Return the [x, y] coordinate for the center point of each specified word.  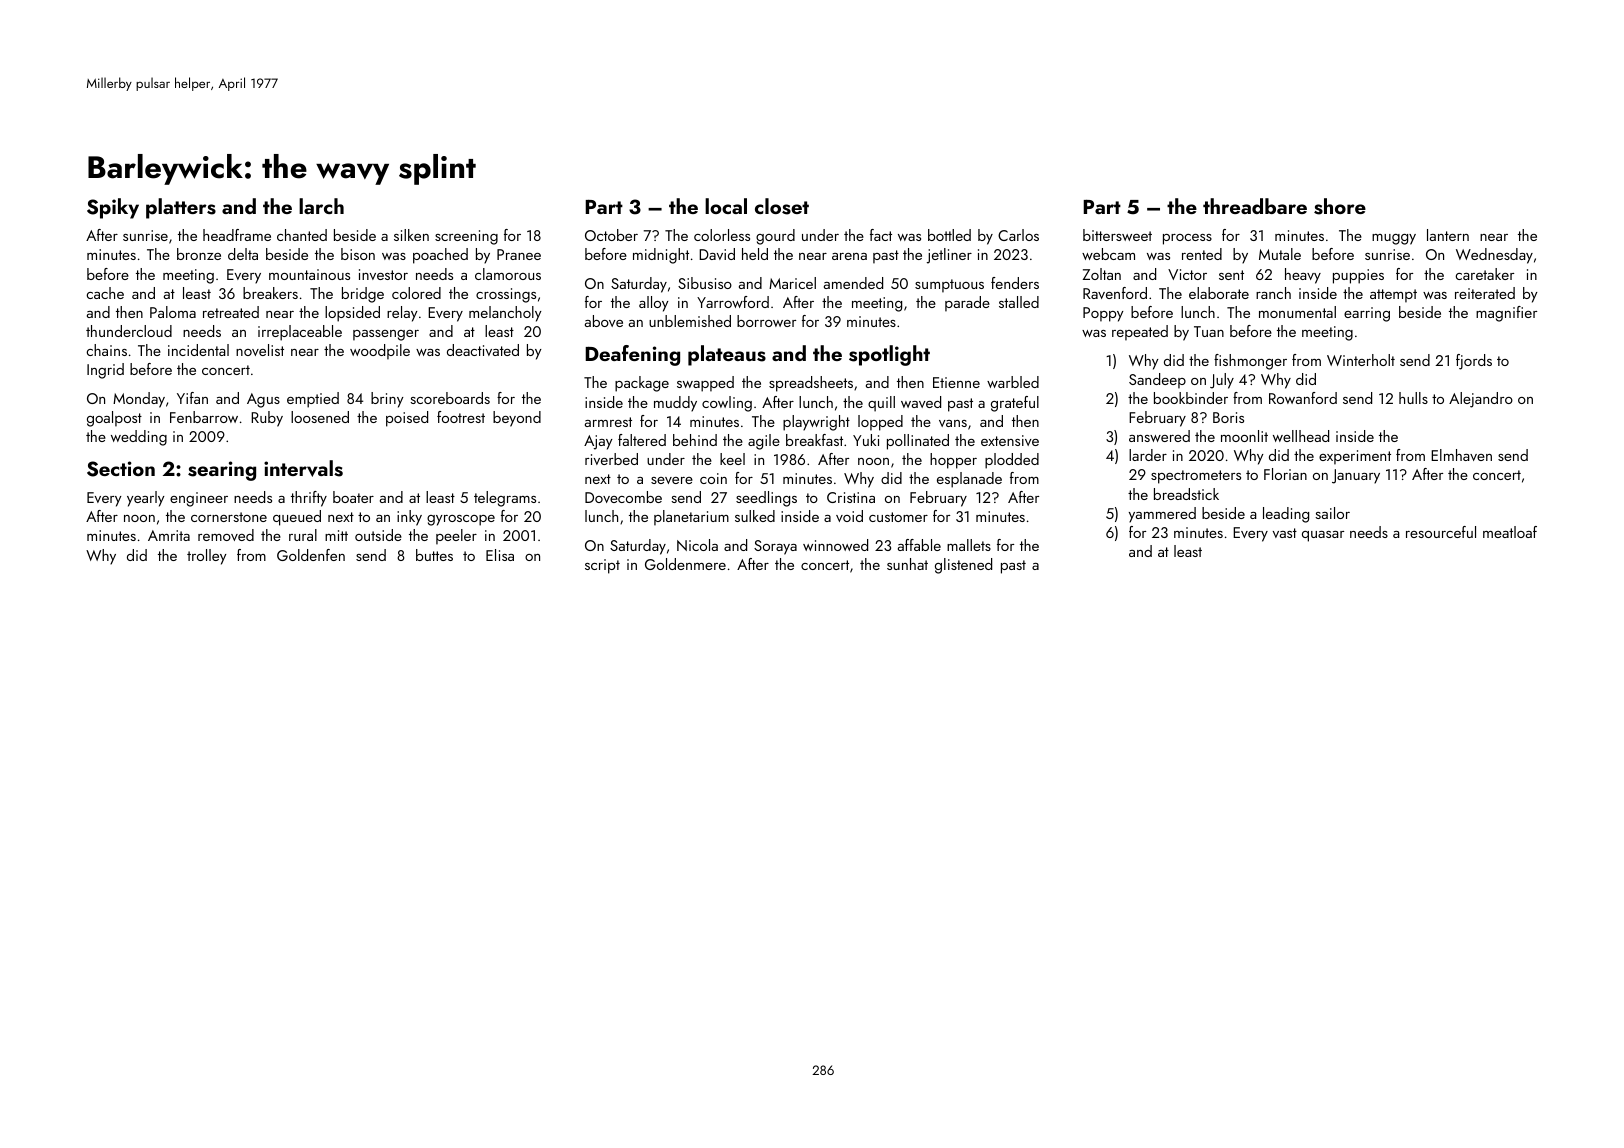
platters [181, 208]
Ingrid [105, 371]
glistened [963, 566]
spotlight [889, 355]
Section [121, 469]
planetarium [691, 518]
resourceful [1441, 532]
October [611, 235]
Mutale [1280, 254]
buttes [434, 555]
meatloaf [1510, 532]
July [1222, 381]
